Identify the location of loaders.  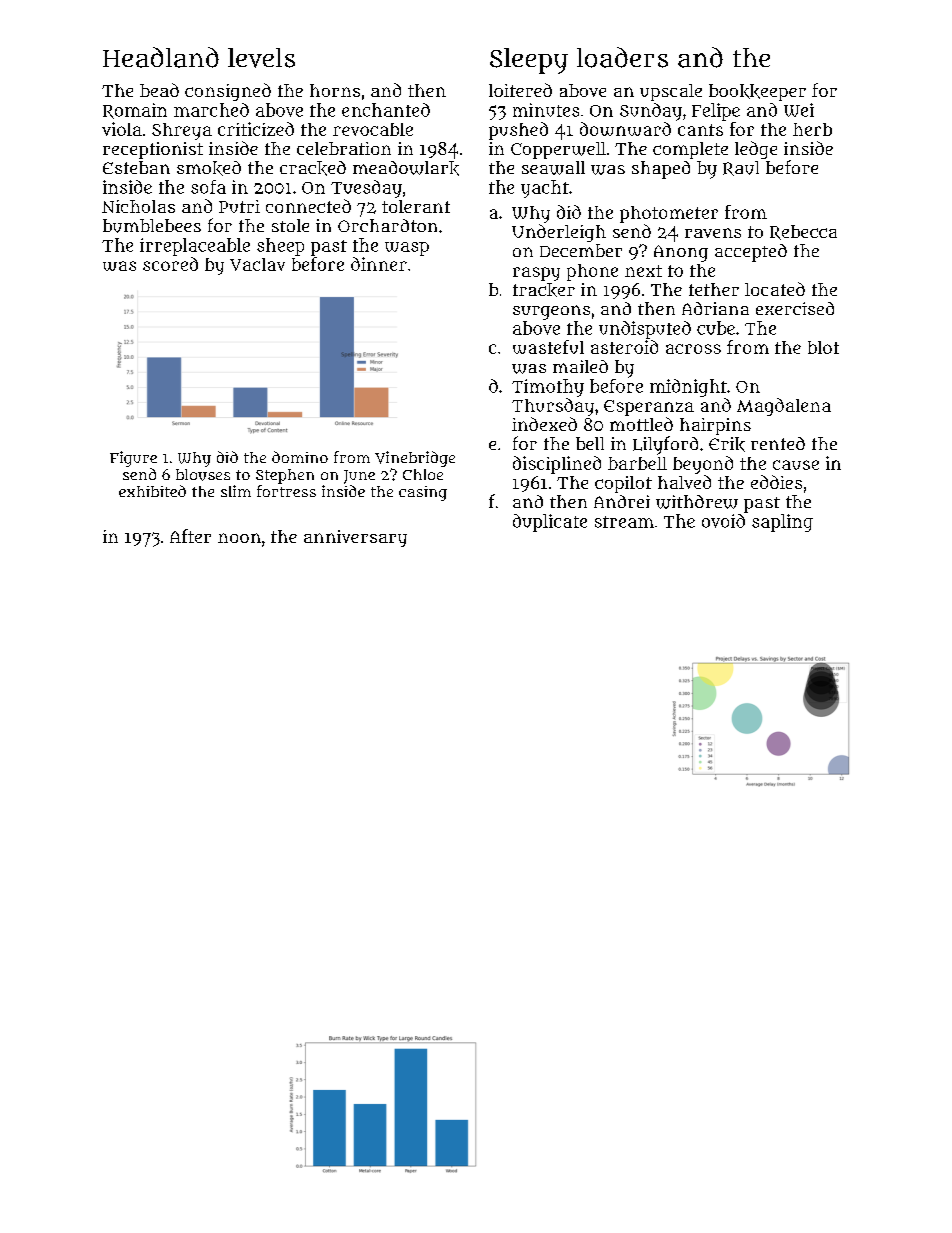
(622, 57).
